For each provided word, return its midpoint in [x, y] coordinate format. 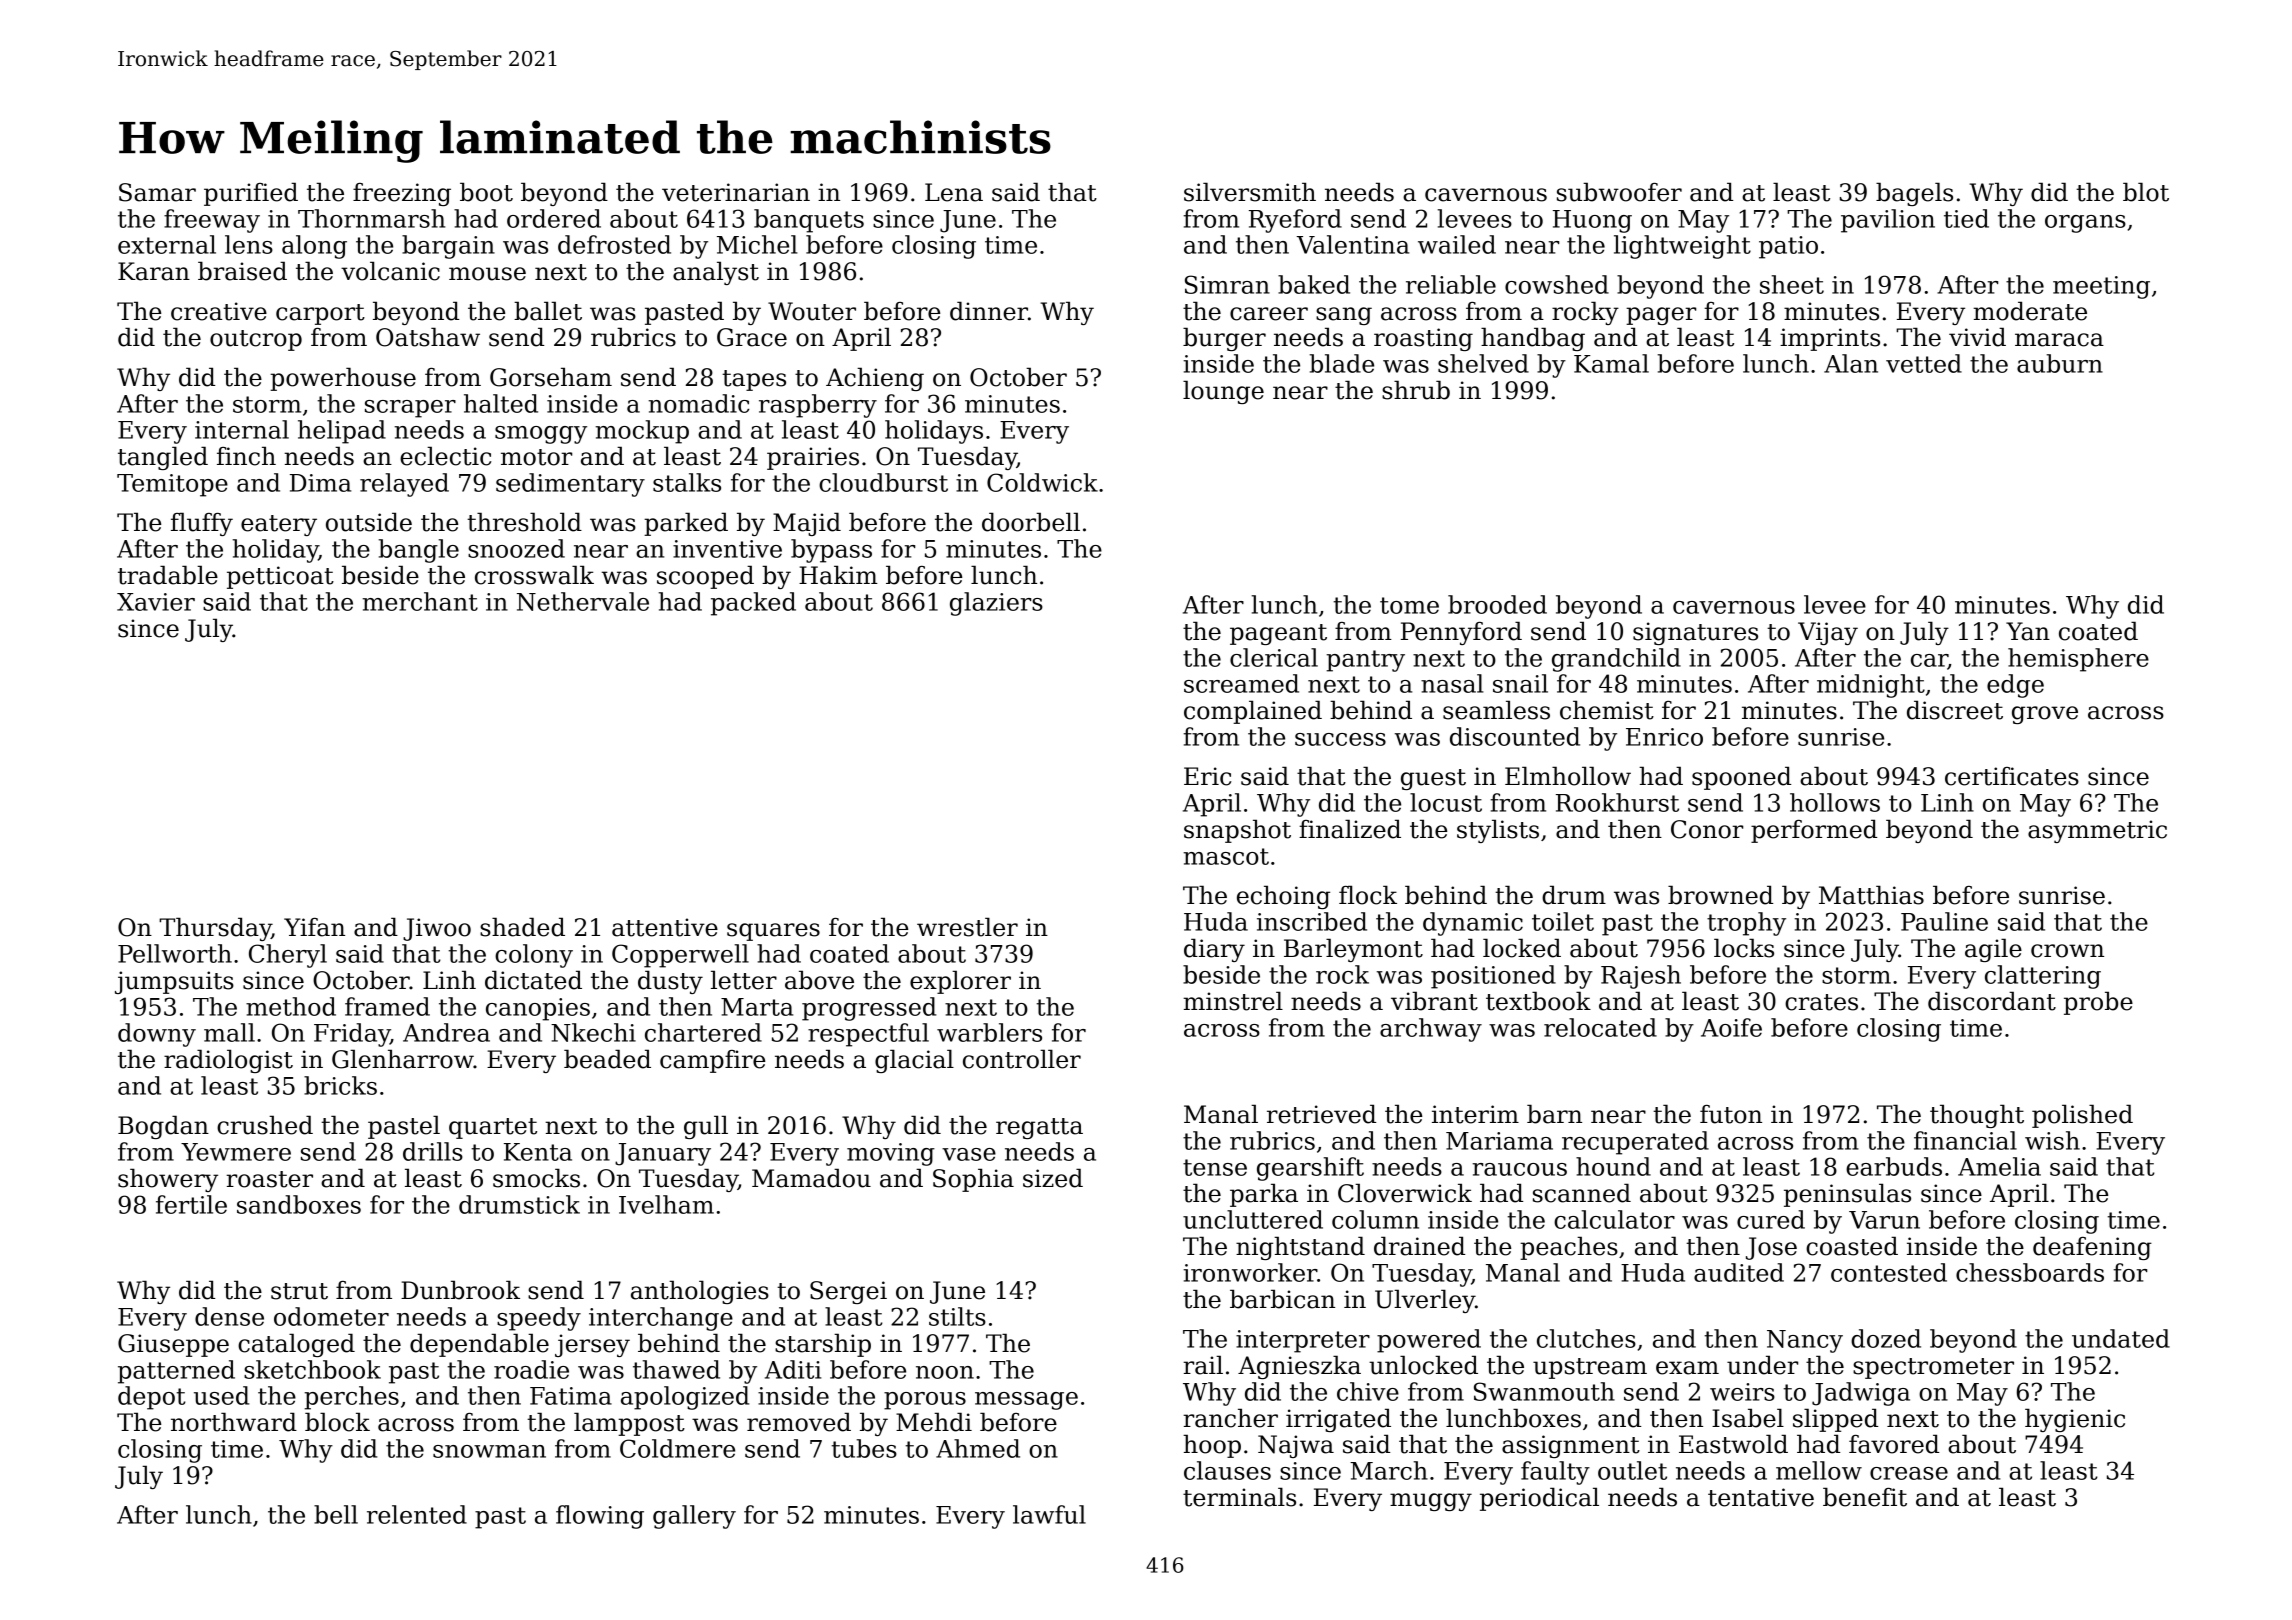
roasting [1423, 339]
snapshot [1237, 831]
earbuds [1894, 1166]
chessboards [2030, 1272]
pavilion [1888, 221]
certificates [2012, 776]
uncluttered [1253, 1219]
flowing [600, 1517]
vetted [1924, 363]
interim [1475, 1114]
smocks [536, 1178]
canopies [538, 1009]
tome [1409, 605]
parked [686, 524]
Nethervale [583, 601]
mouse [487, 274]
